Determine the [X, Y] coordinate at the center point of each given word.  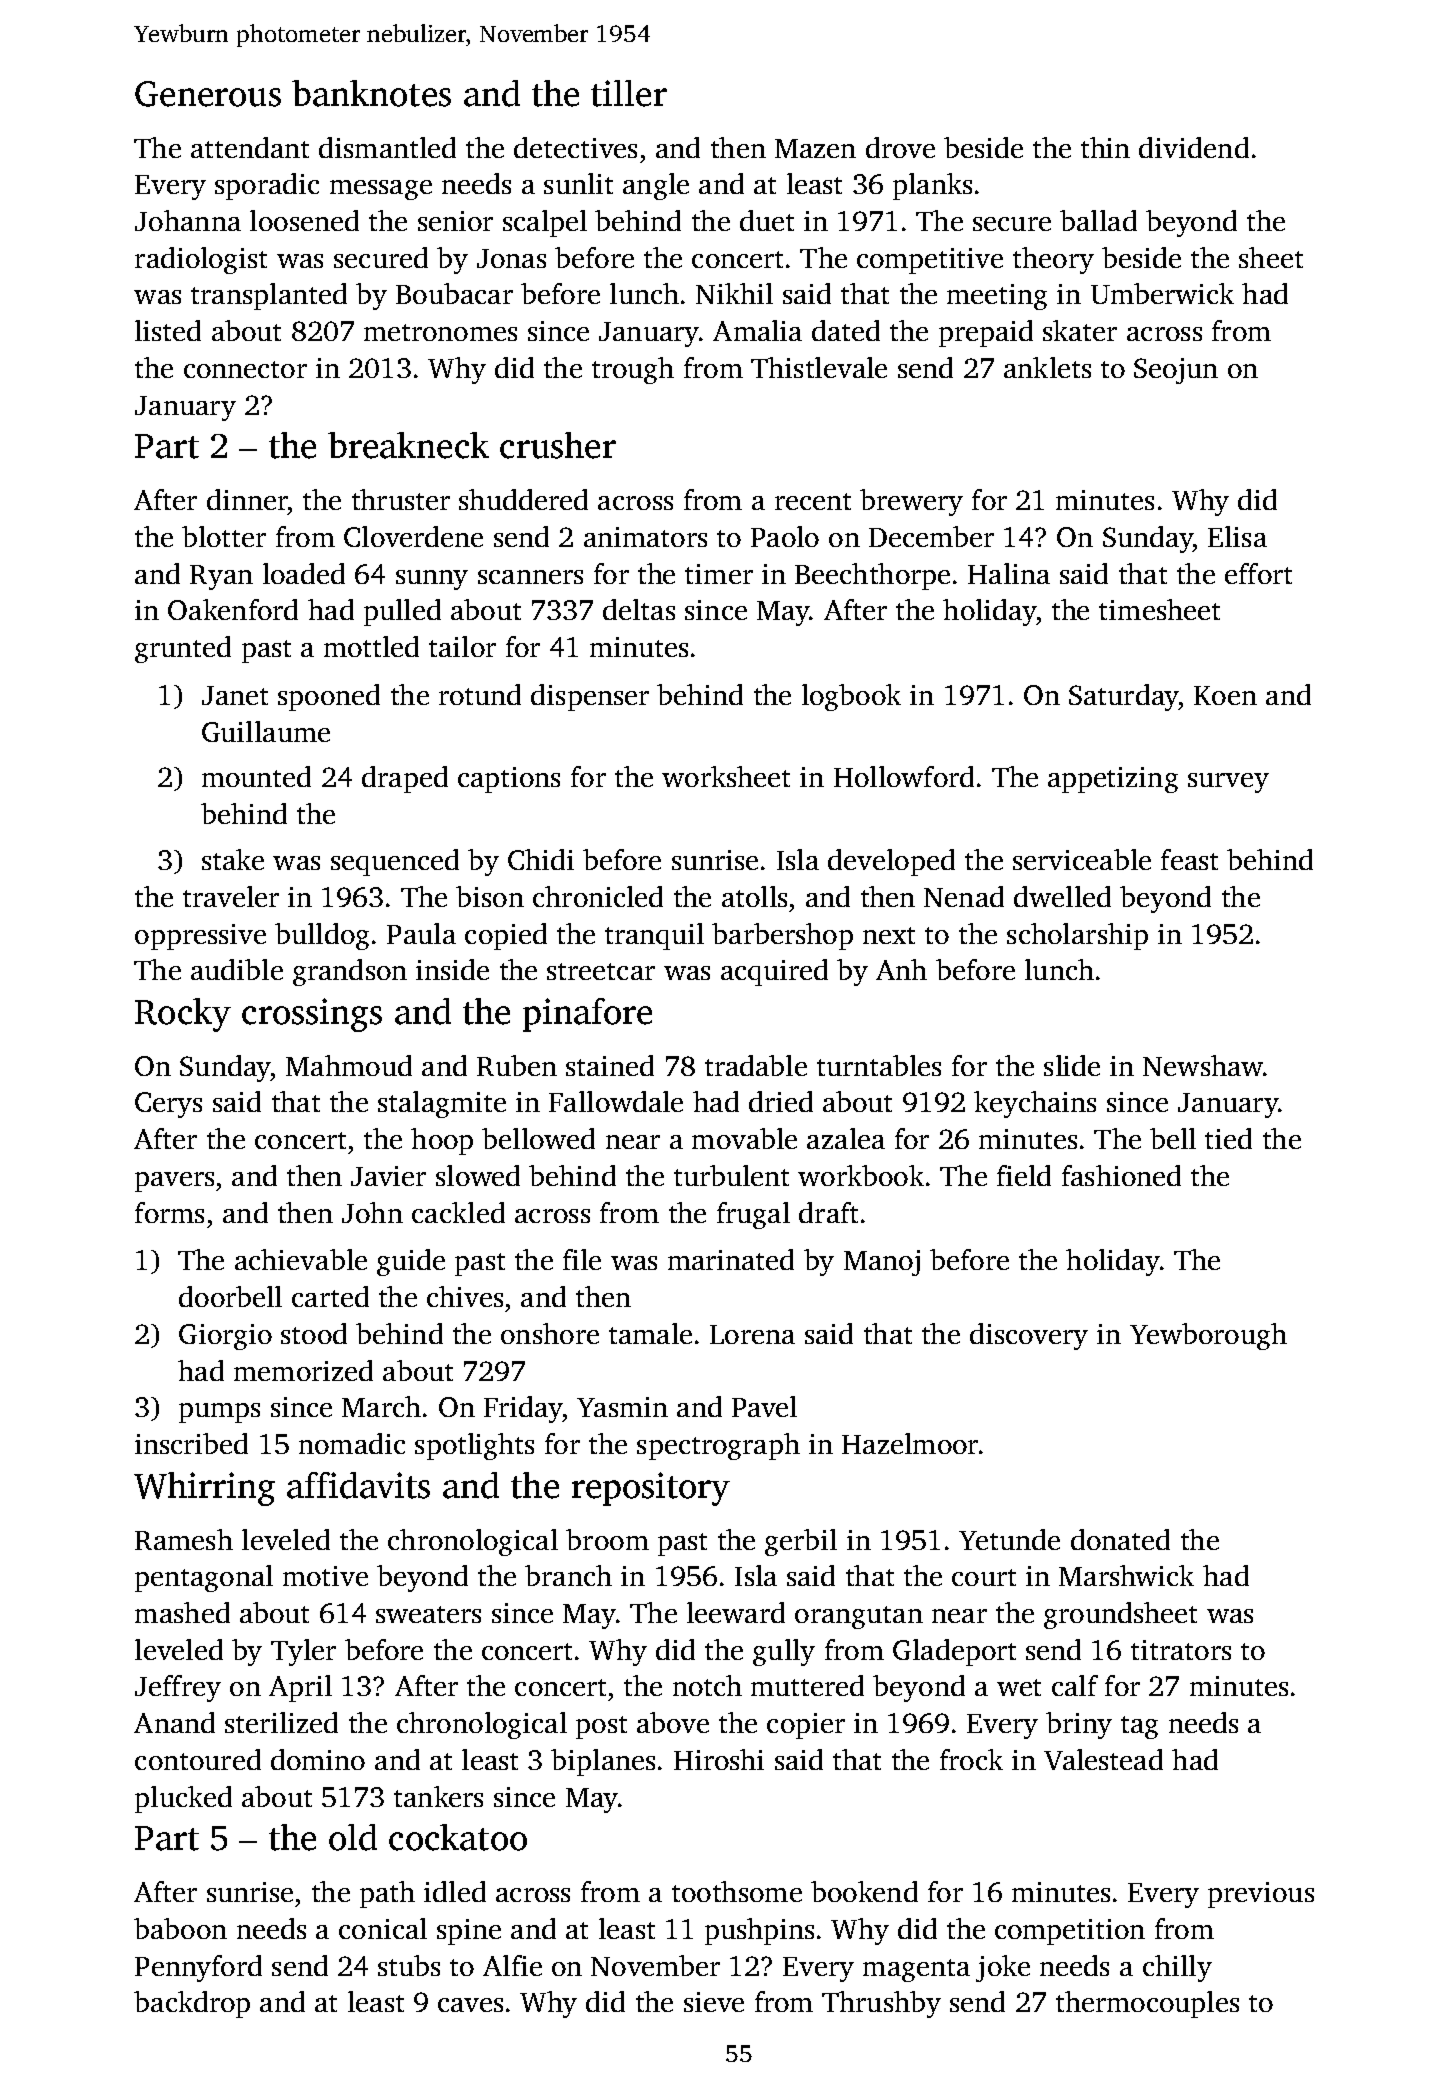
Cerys [168, 1105]
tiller [629, 93]
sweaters [428, 1614]
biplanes [603, 1762]
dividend [1194, 147]
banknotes [371, 93]
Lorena [752, 1334]
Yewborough [1208, 1336]
